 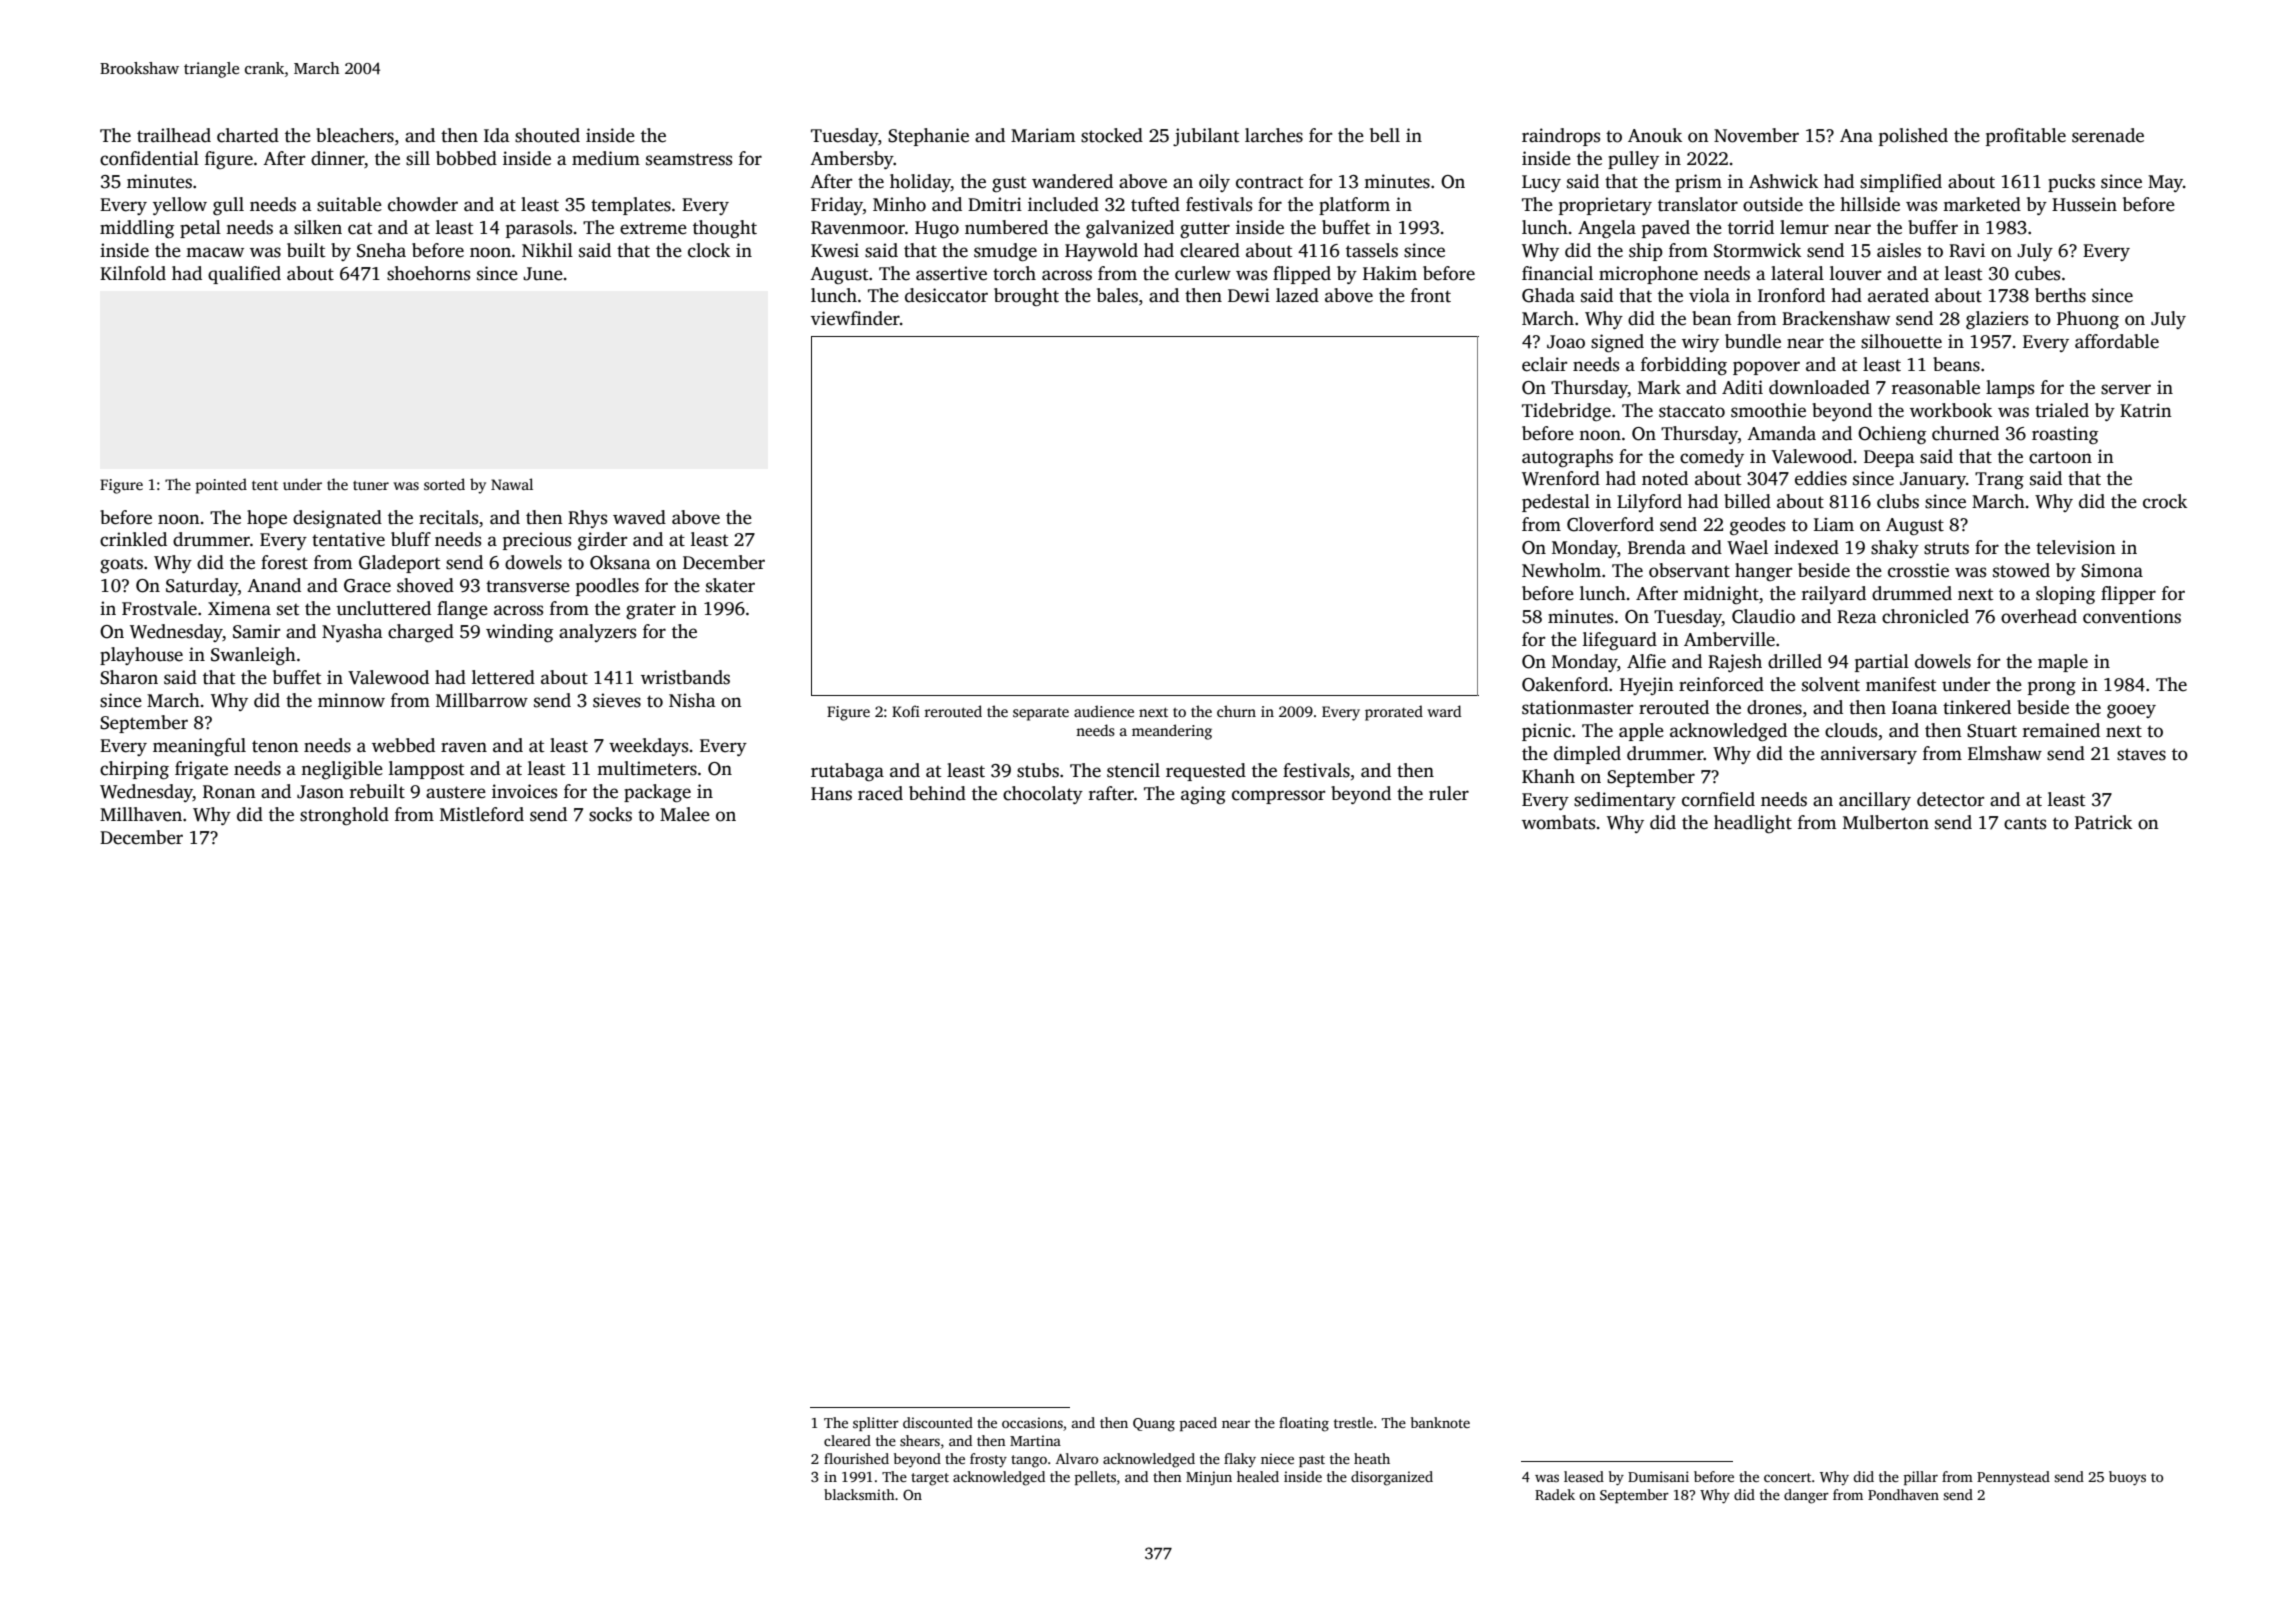 What do you see at coordinates (2108, 135) in the screenshot?
I see `serenade` at bounding box center [2108, 135].
